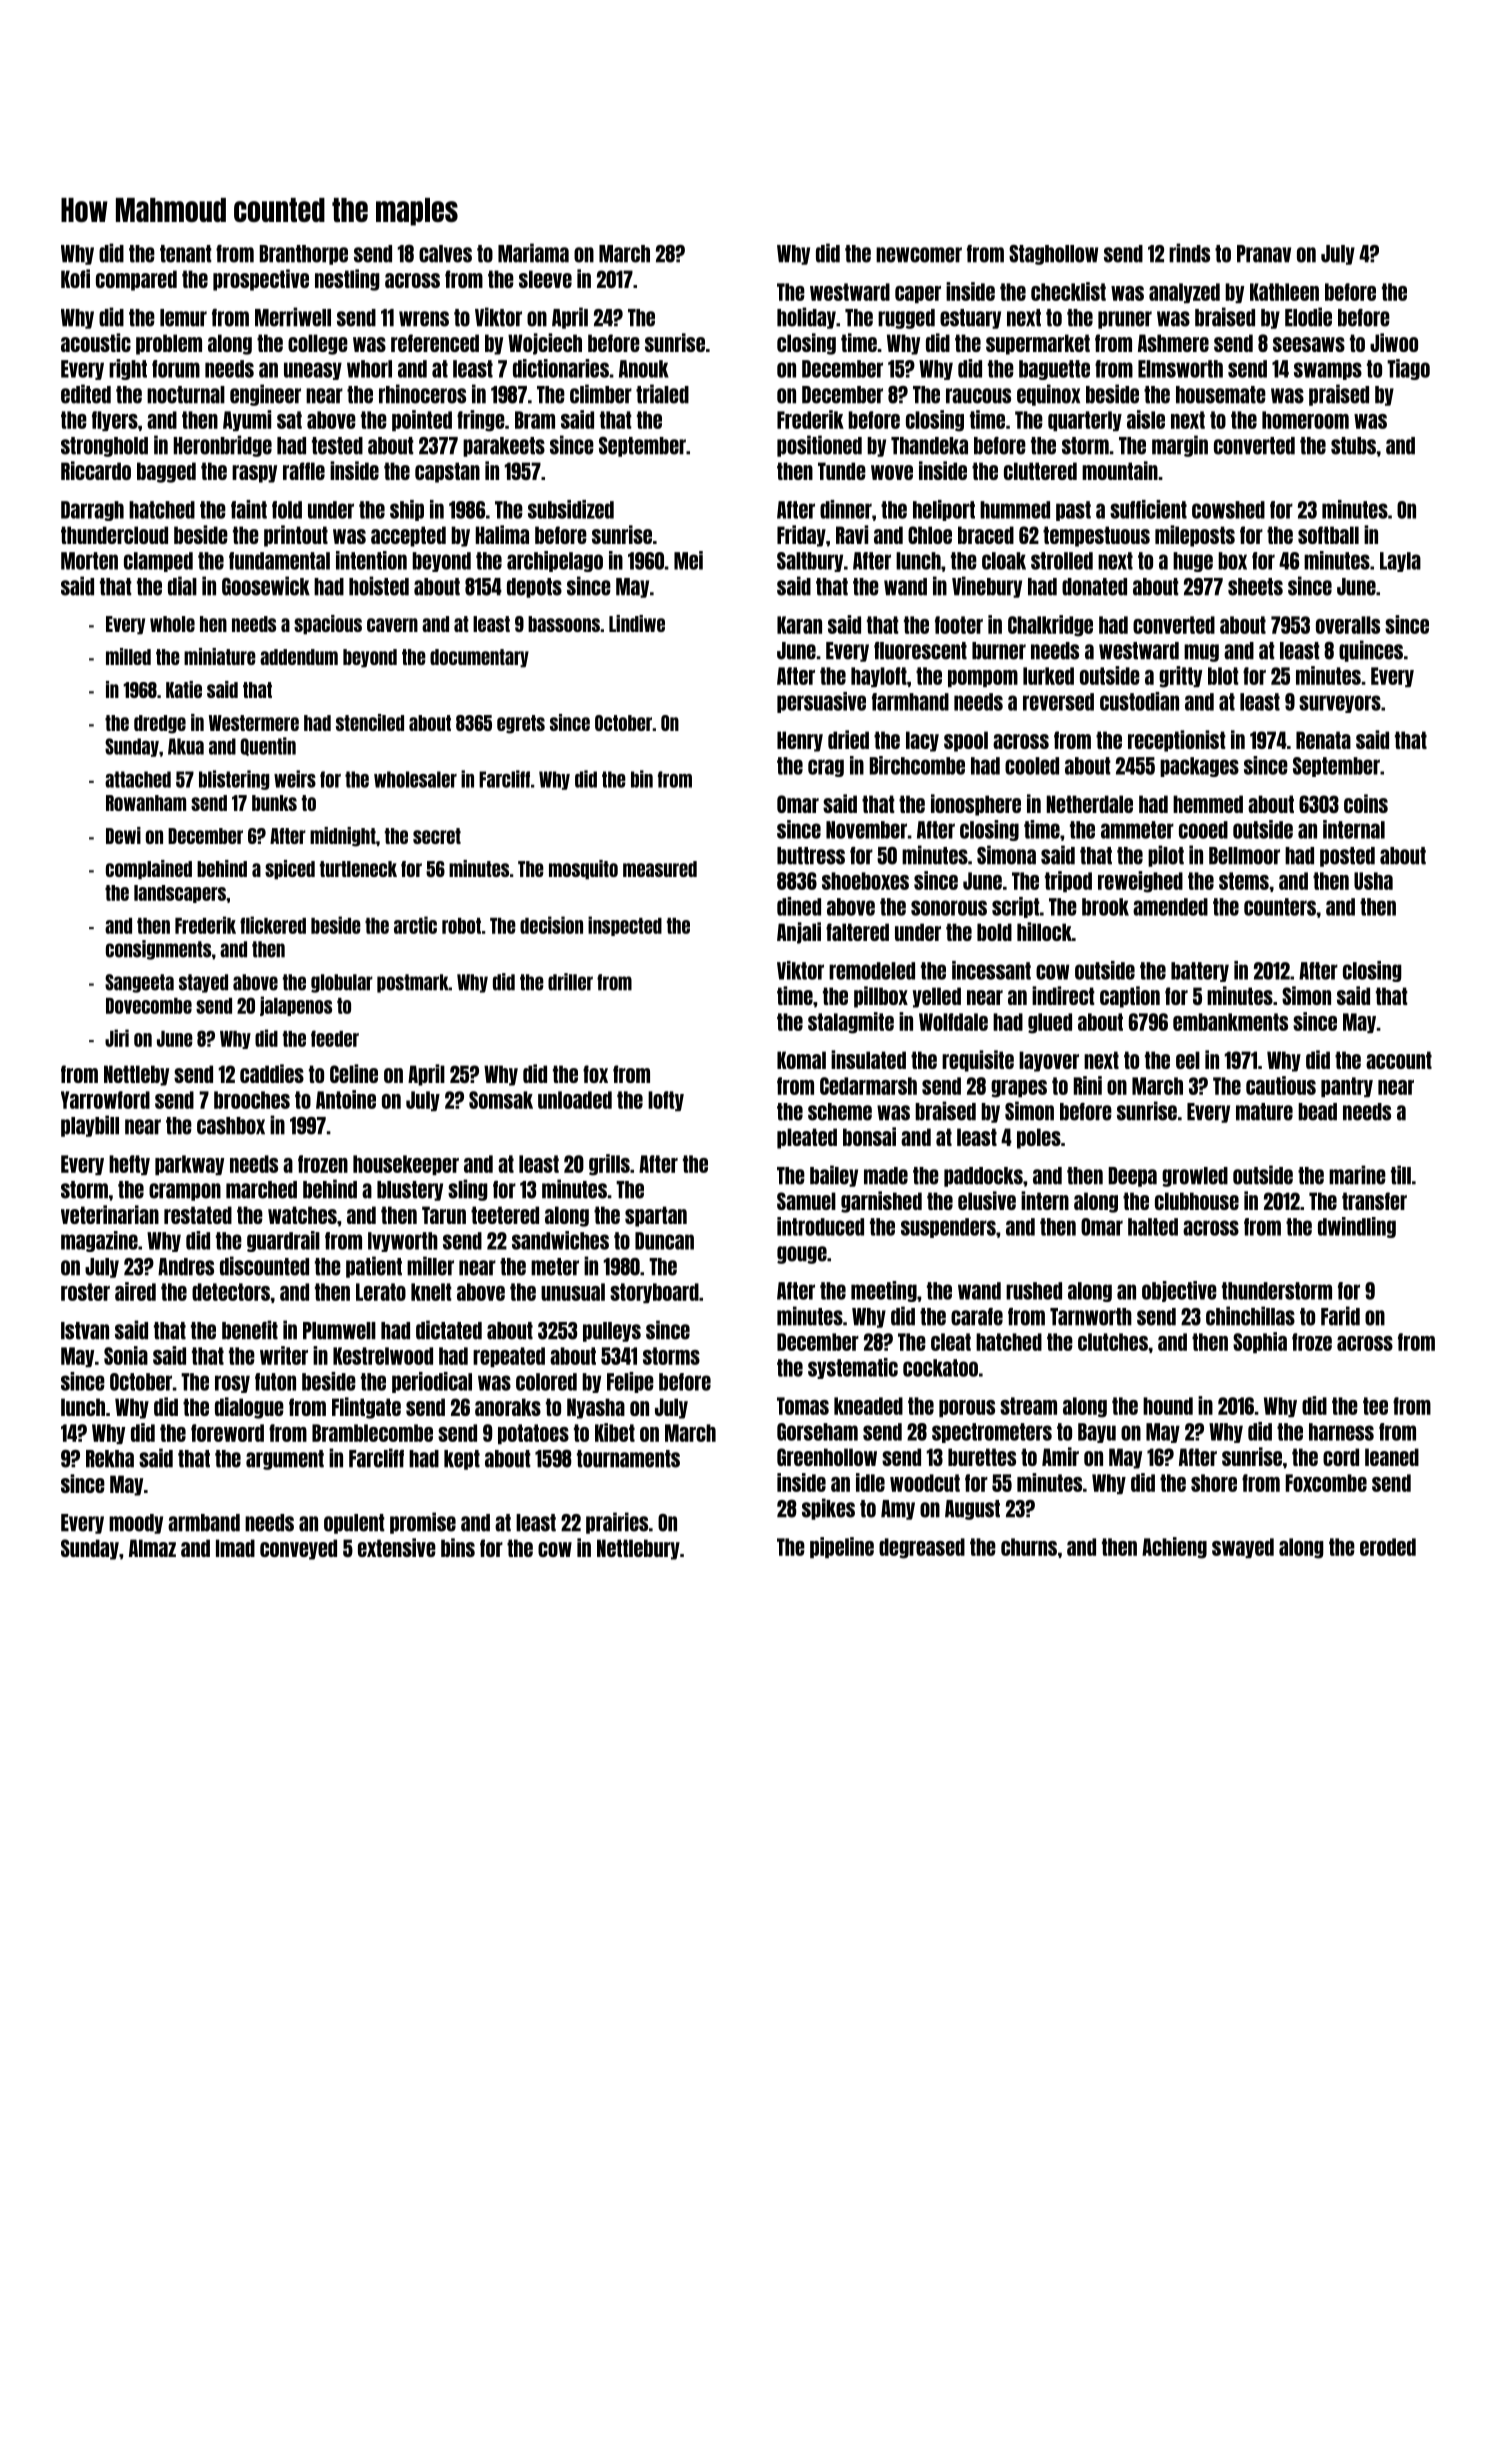 This image has height=2464, width=1496. What do you see at coordinates (447, 472) in the image?
I see `capstan` at bounding box center [447, 472].
